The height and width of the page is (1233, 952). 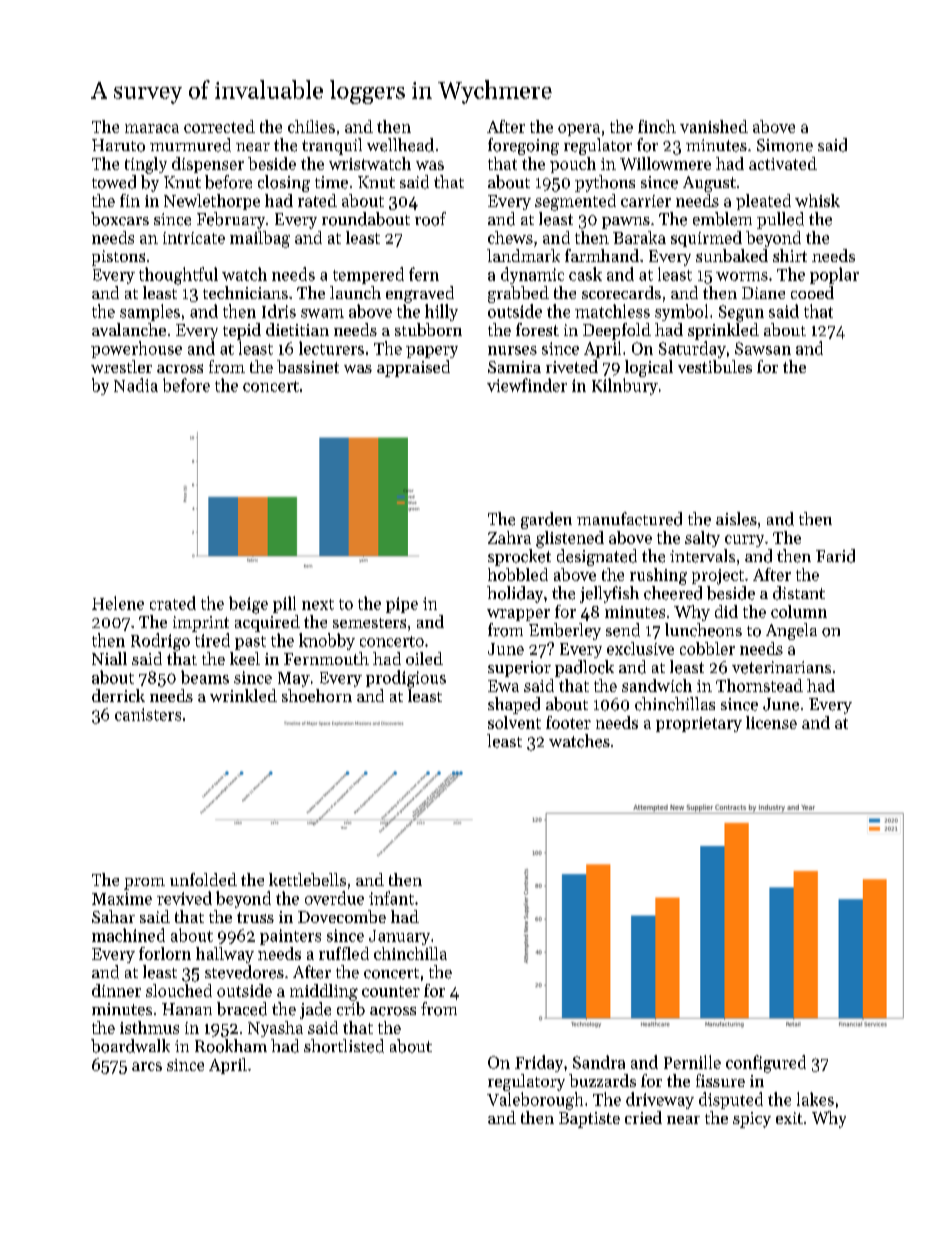 I want to click on Angela, so click(x=791, y=631).
